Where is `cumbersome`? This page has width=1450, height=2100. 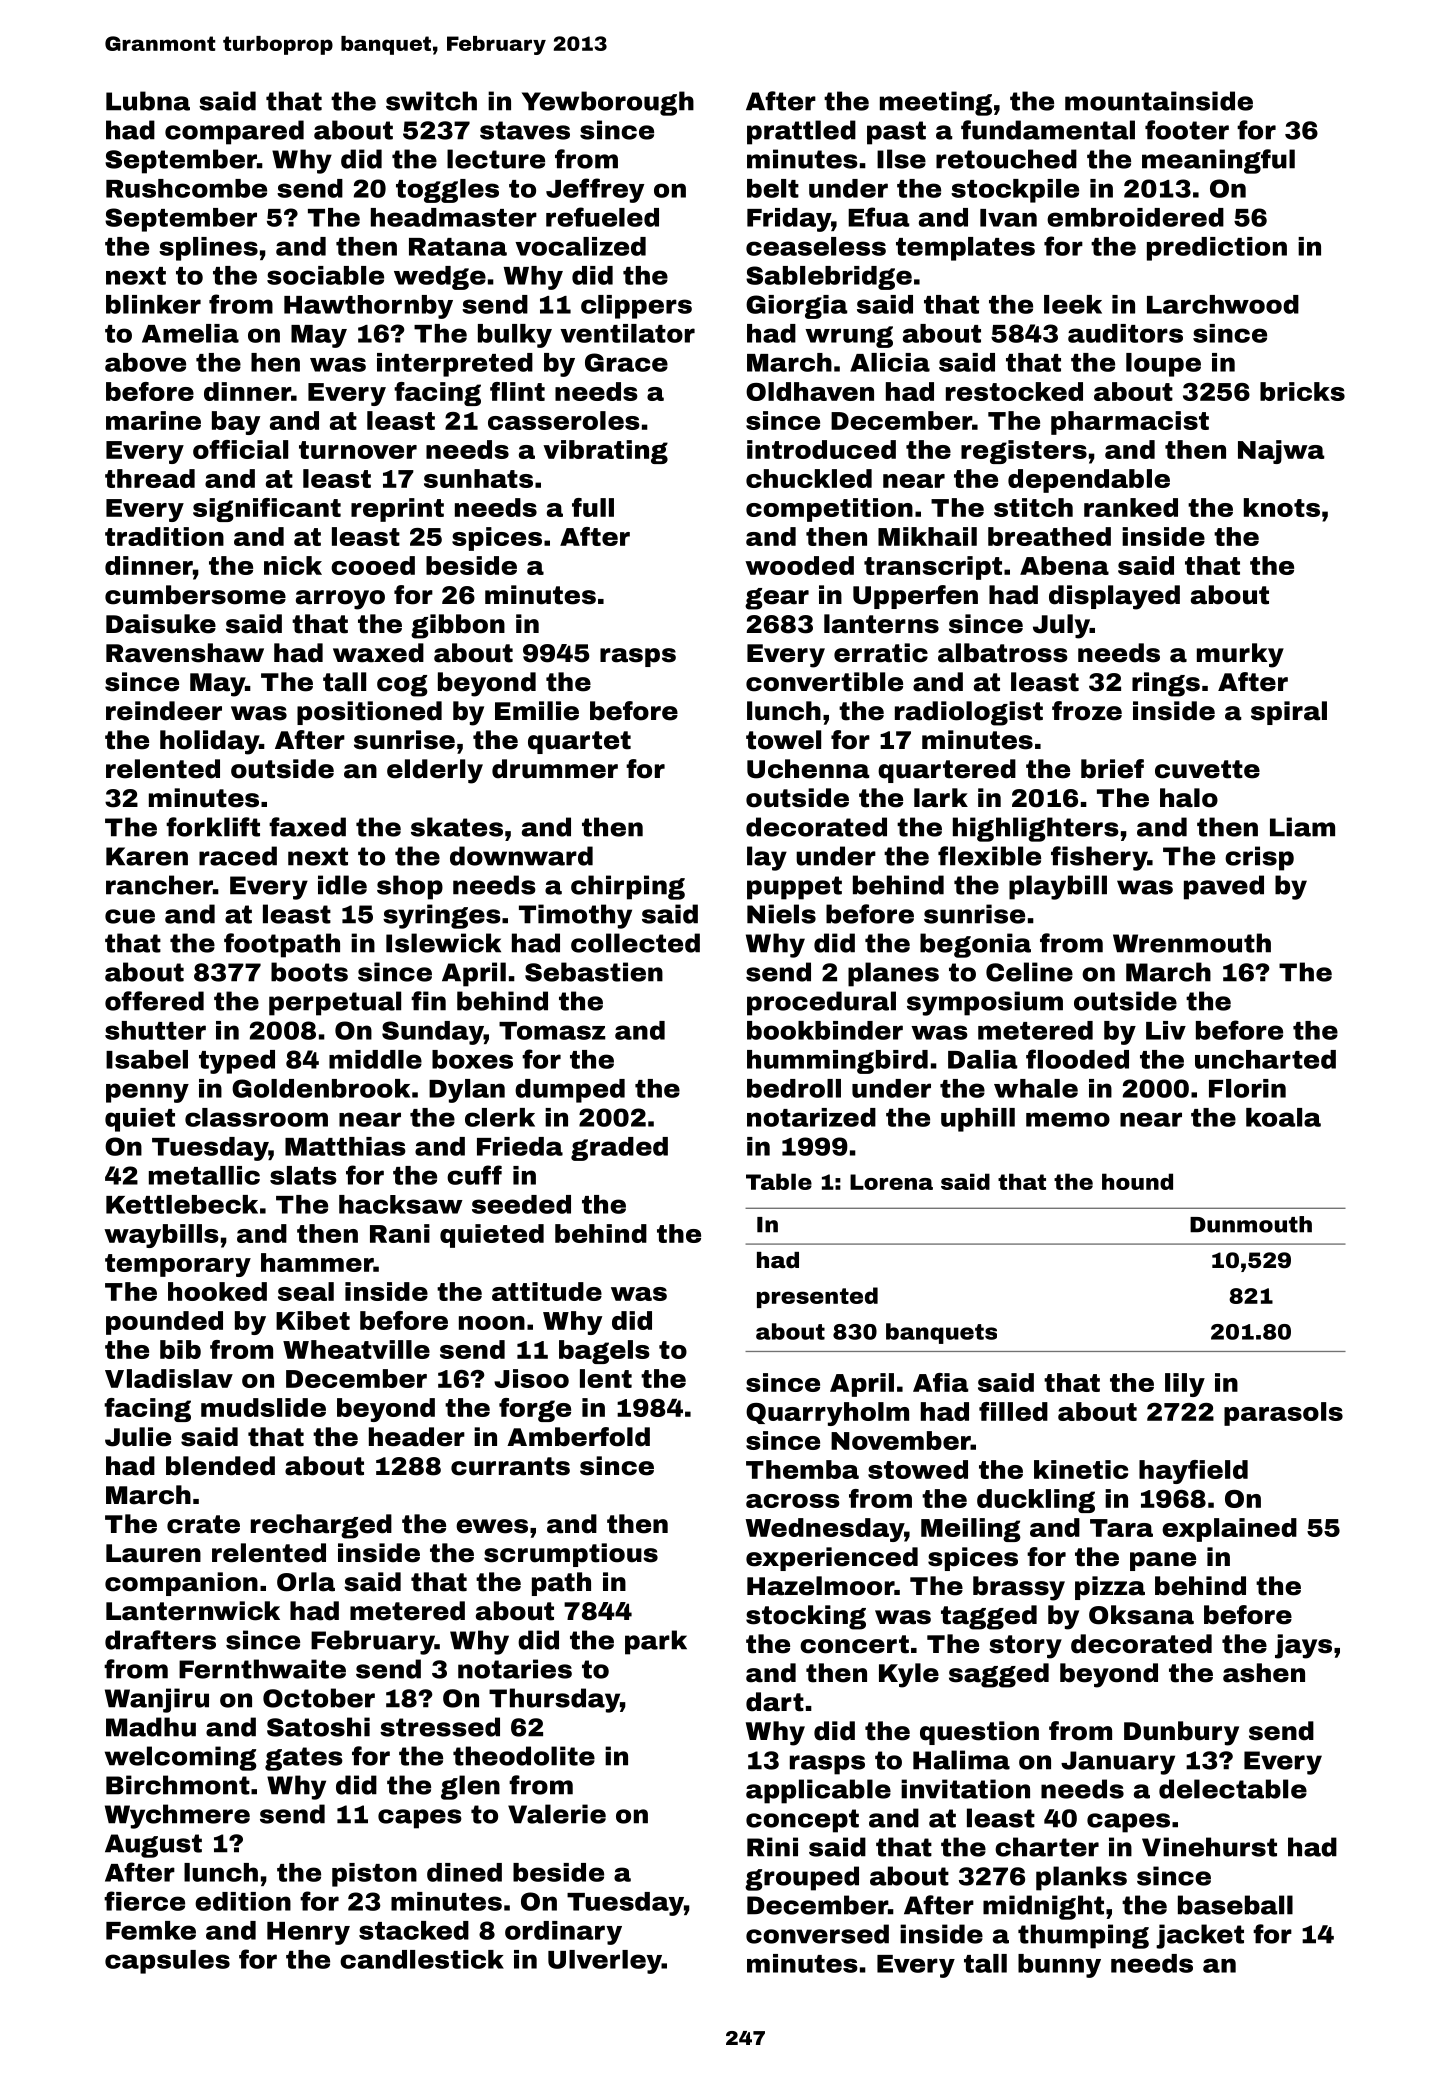
cumbersome is located at coordinates (195, 595).
